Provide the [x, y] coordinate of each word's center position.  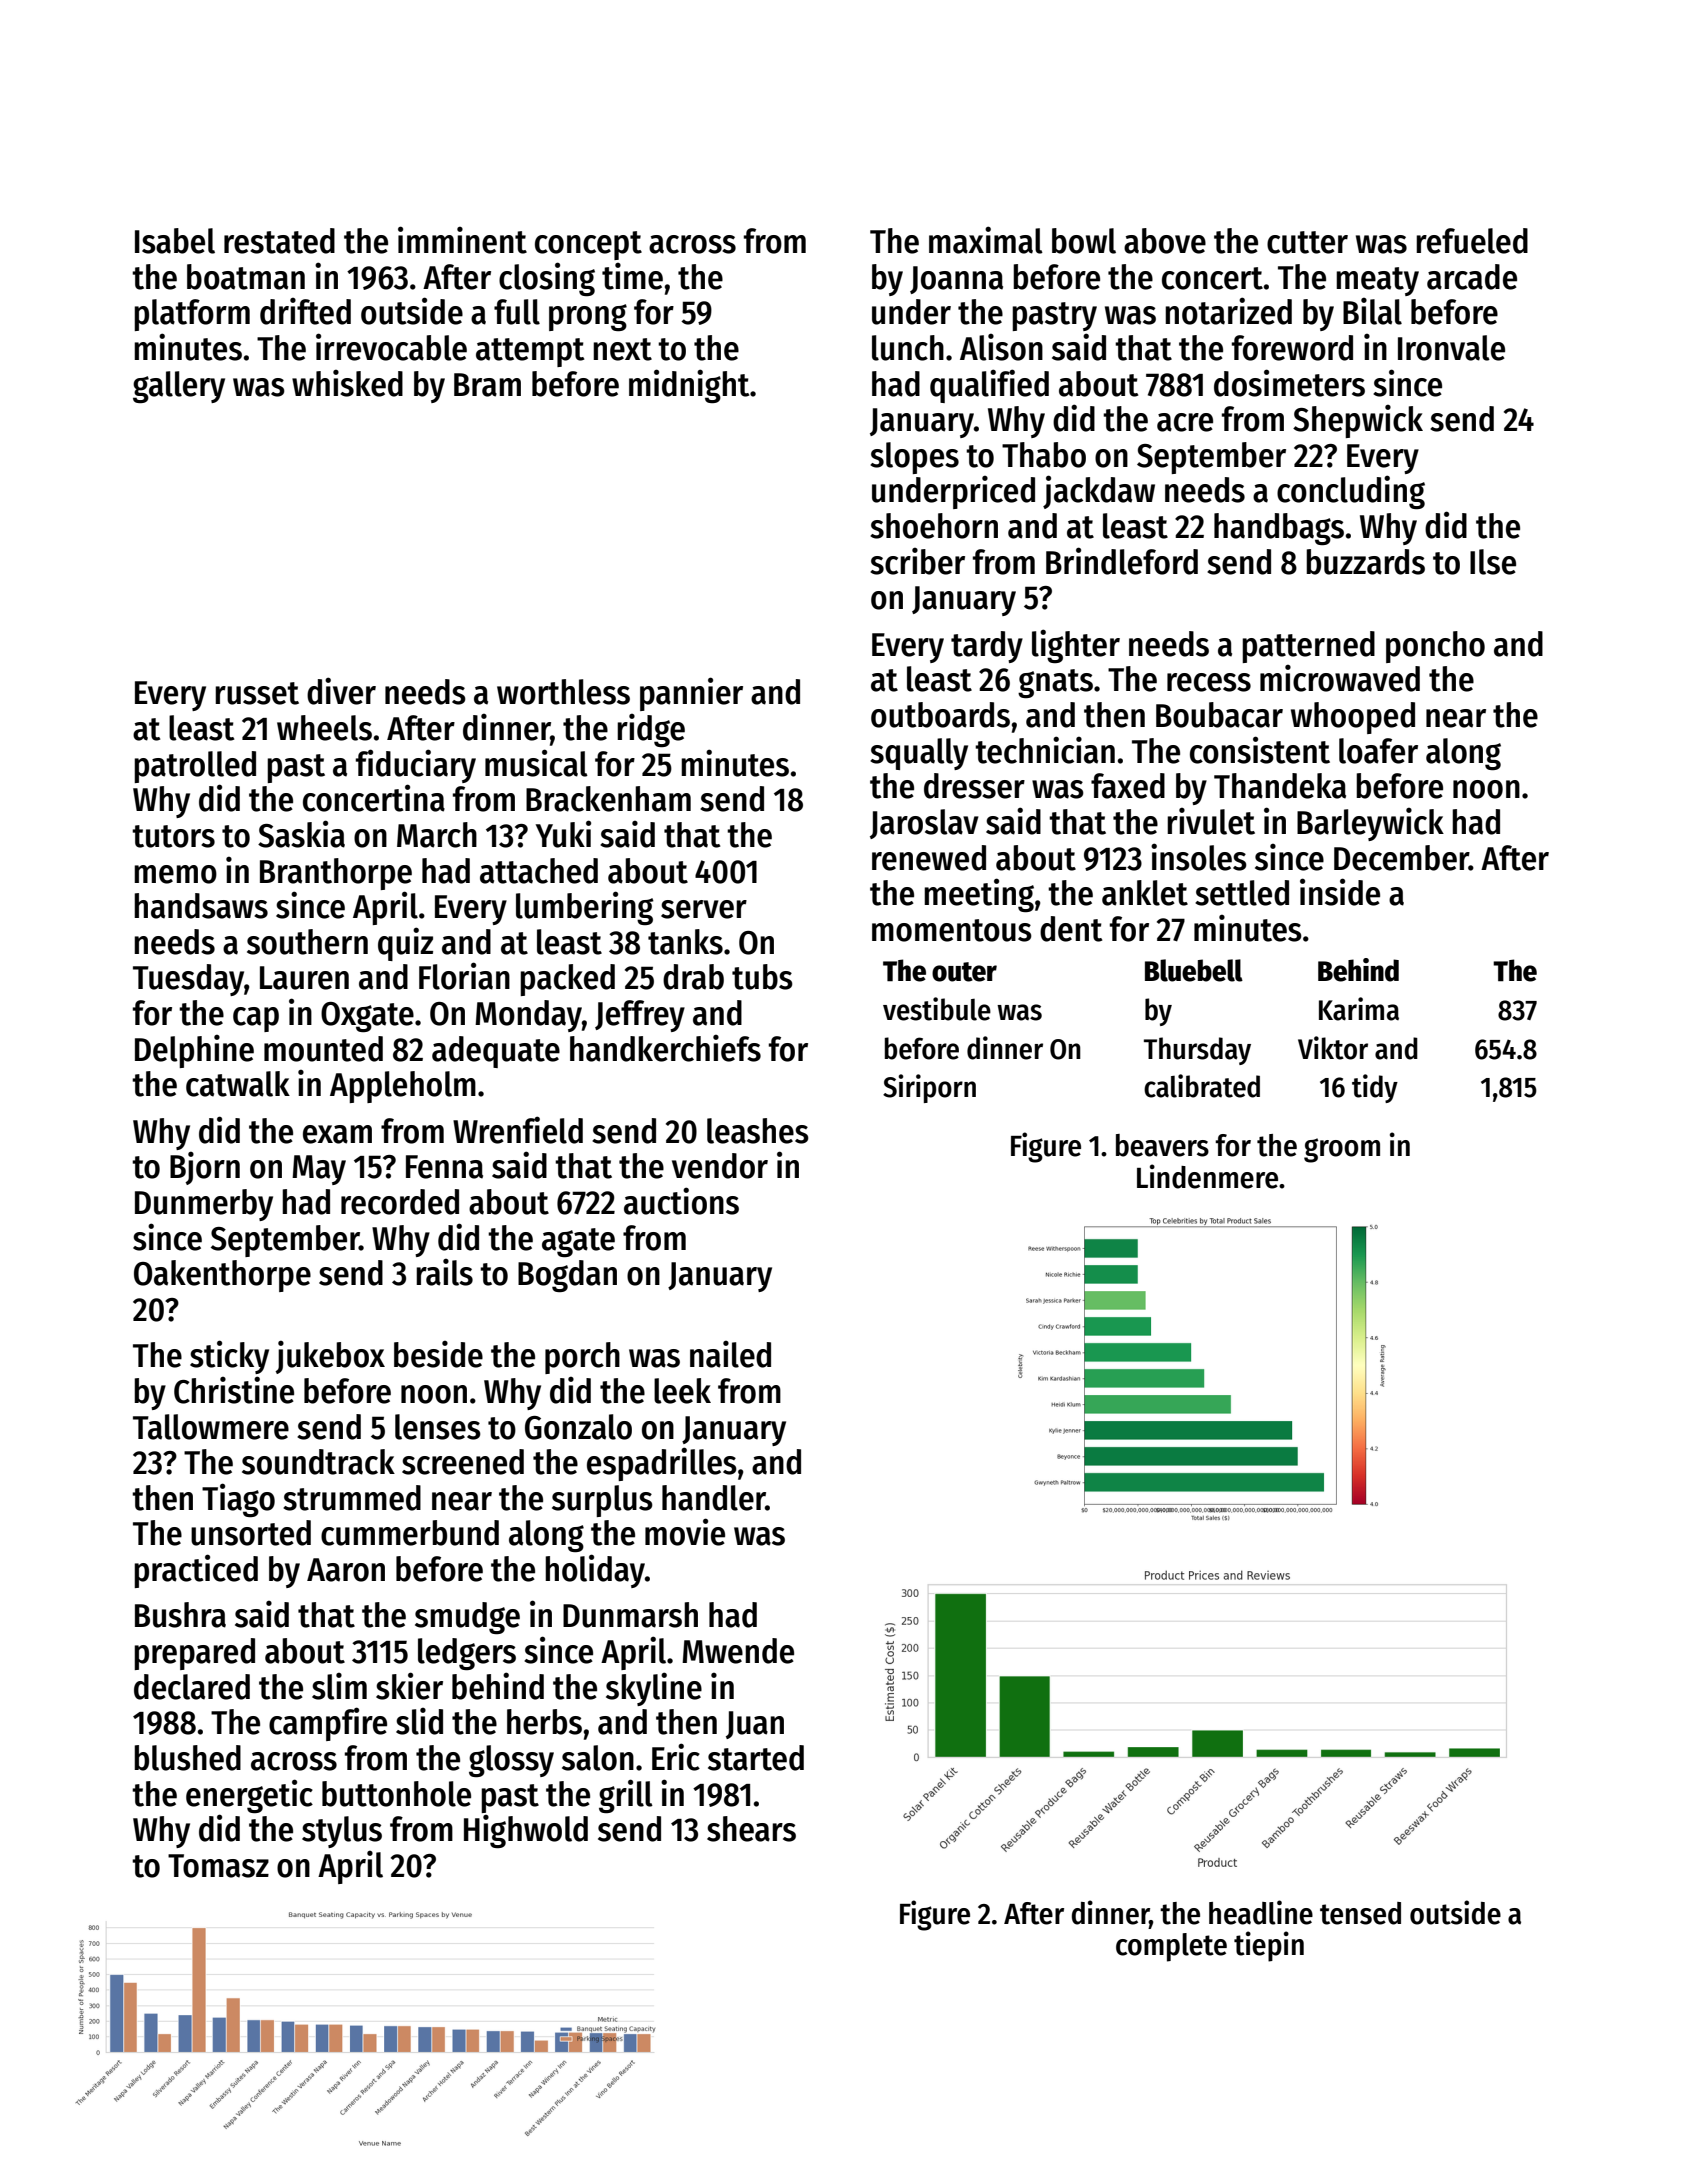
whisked [347, 383]
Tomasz [218, 1866]
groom [1342, 1150]
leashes [758, 1131]
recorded [400, 1202]
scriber [917, 561]
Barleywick [1370, 824]
